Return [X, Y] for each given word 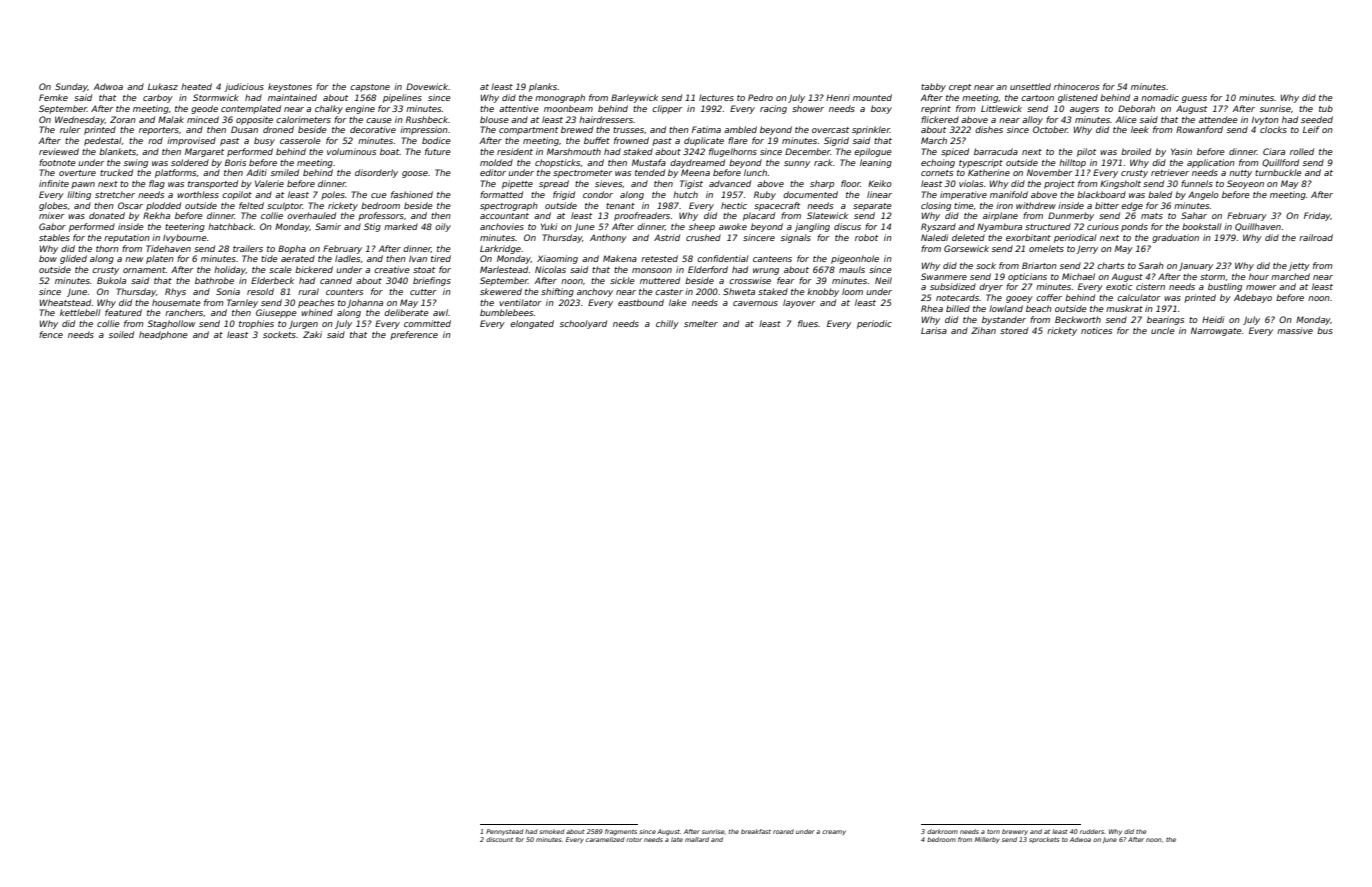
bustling [1225, 287]
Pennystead [505, 832]
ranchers [184, 312]
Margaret [204, 152]
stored [1014, 330]
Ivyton [1265, 120]
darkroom [942, 831]
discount [499, 839]
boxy [881, 109]
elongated [532, 324]
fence [51, 334]
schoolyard [583, 324]
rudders [1092, 831]
